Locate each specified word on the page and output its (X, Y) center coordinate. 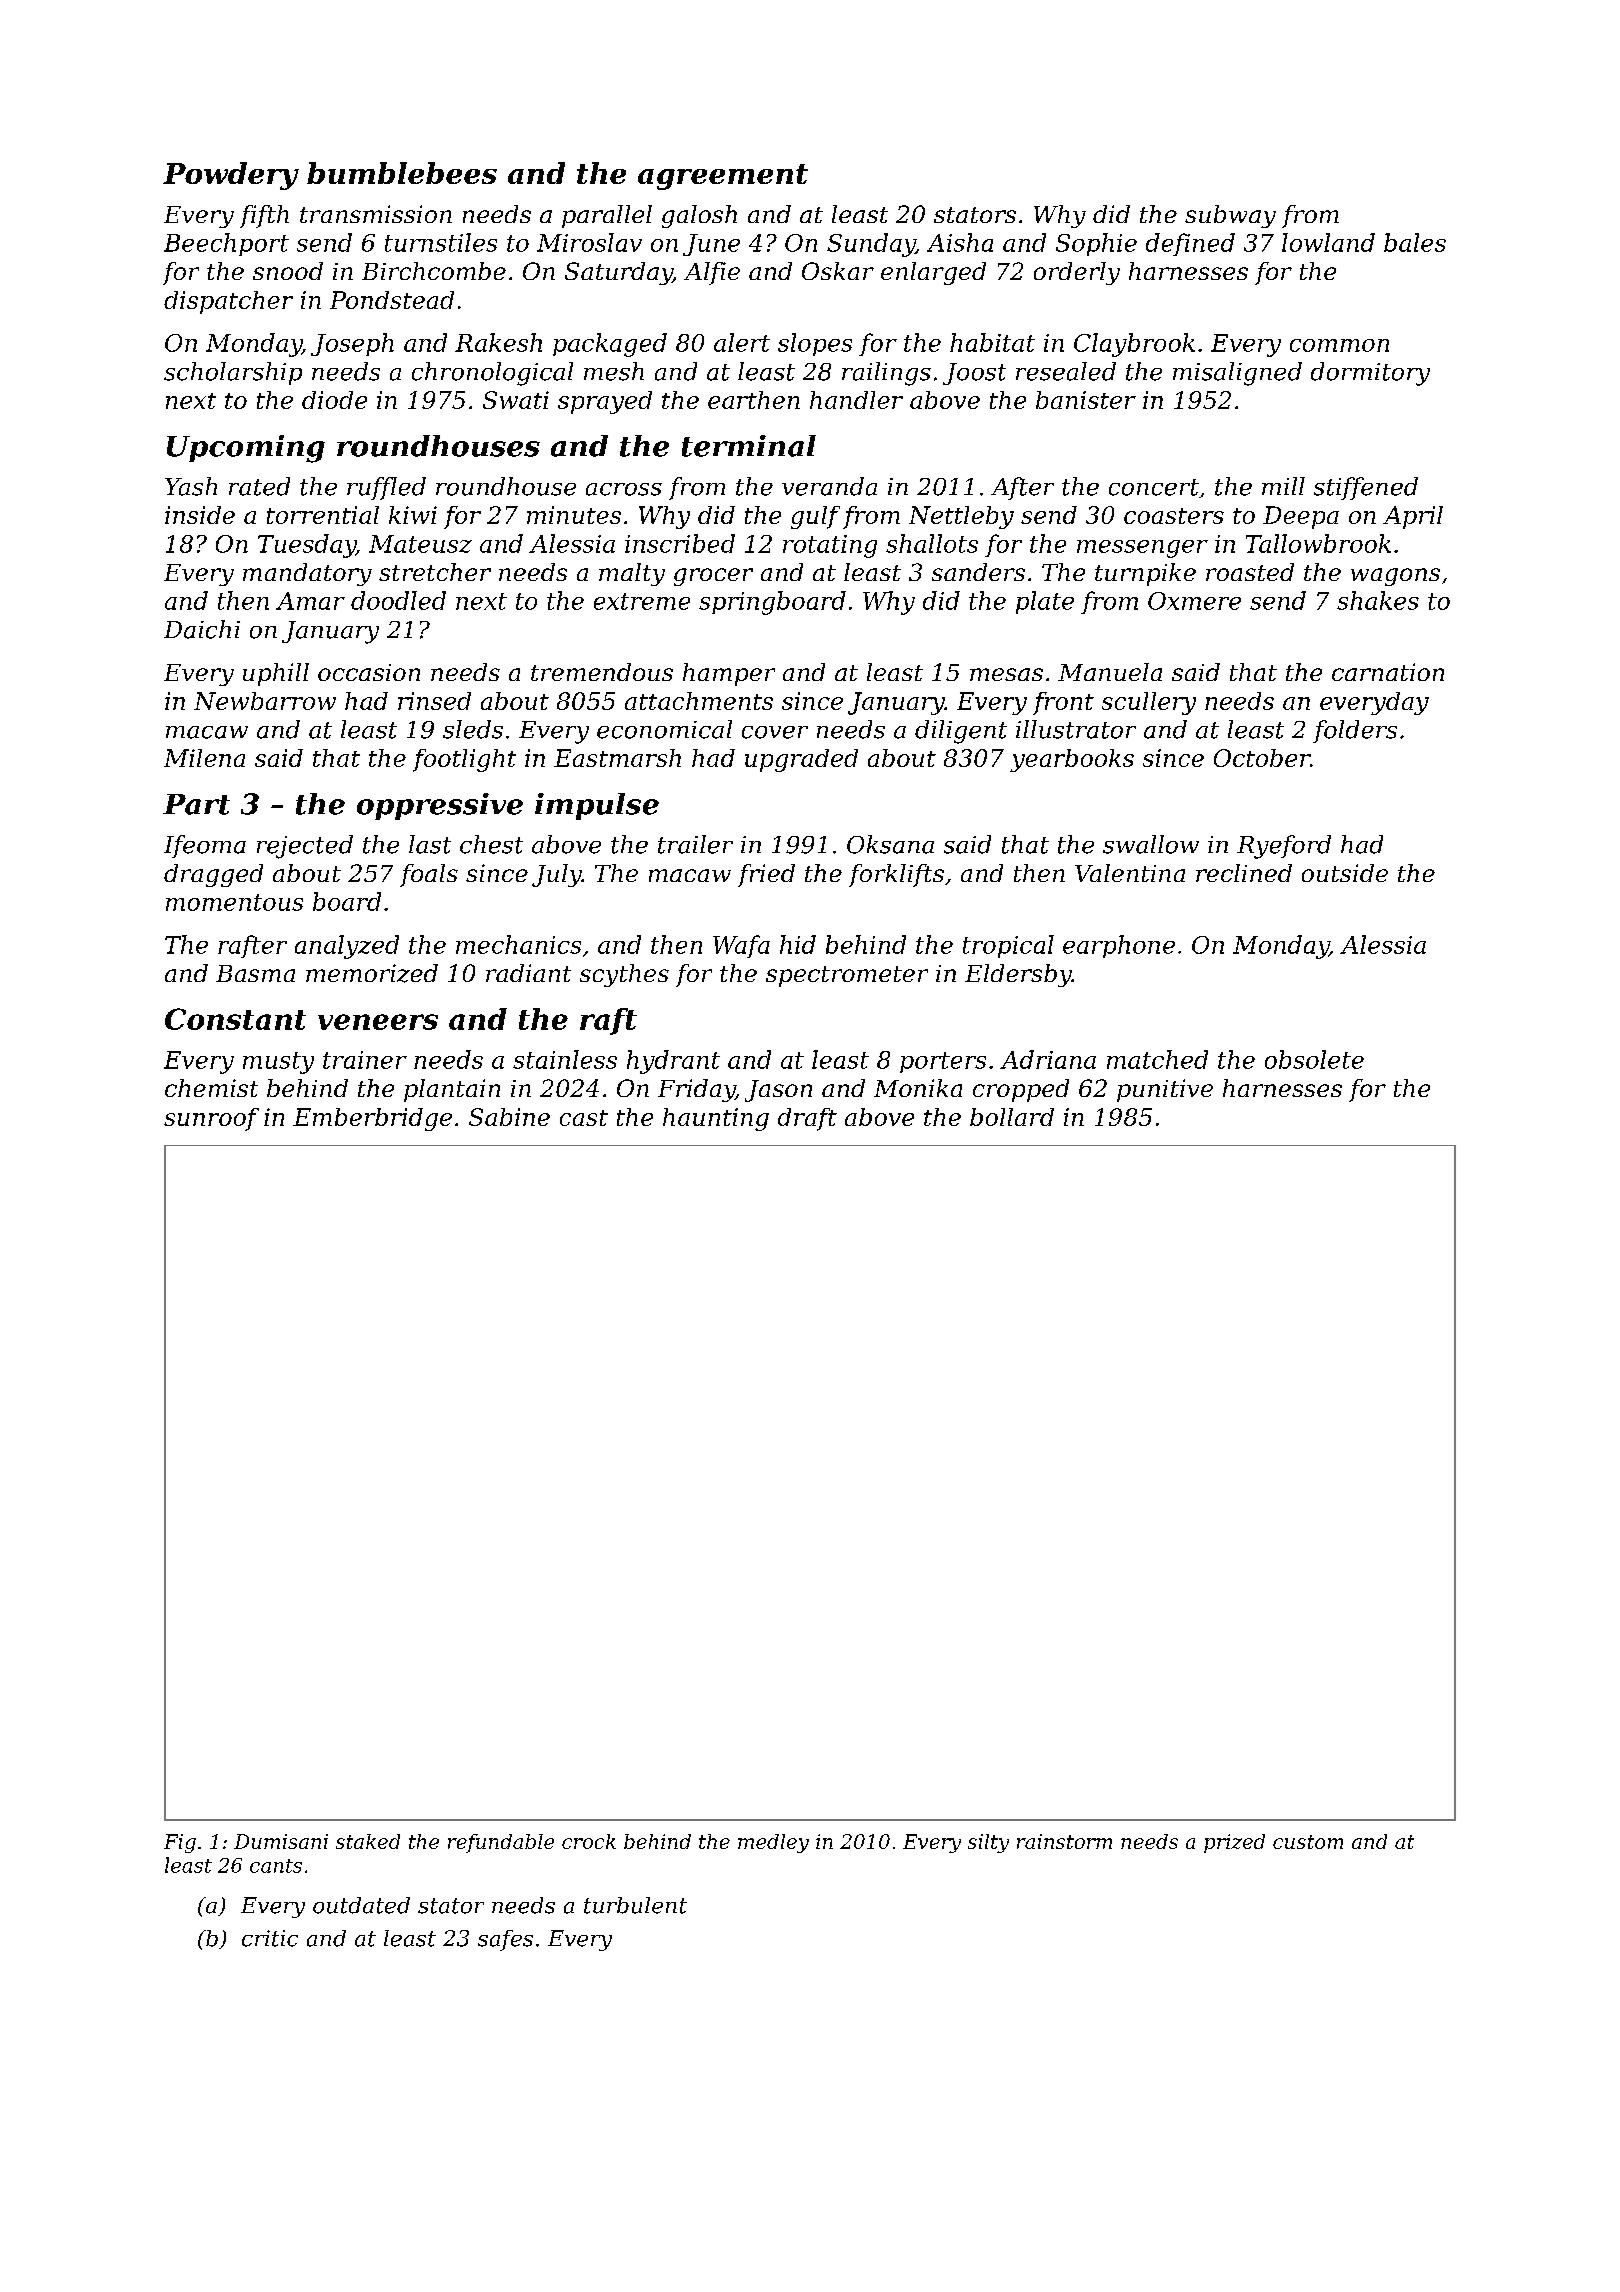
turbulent (635, 1905)
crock (589, 1841)
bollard (1012, 1117)
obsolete (1314, 1059)
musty (278, 1063)
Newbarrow (265, 701)
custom (1308, 1842)
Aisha (960, 242)
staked (368, 1841)
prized (1234, 1843)
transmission (376, 214)
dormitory (1370, 374)
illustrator (1076, 729)
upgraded (801, 760)
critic (270, 1938)
